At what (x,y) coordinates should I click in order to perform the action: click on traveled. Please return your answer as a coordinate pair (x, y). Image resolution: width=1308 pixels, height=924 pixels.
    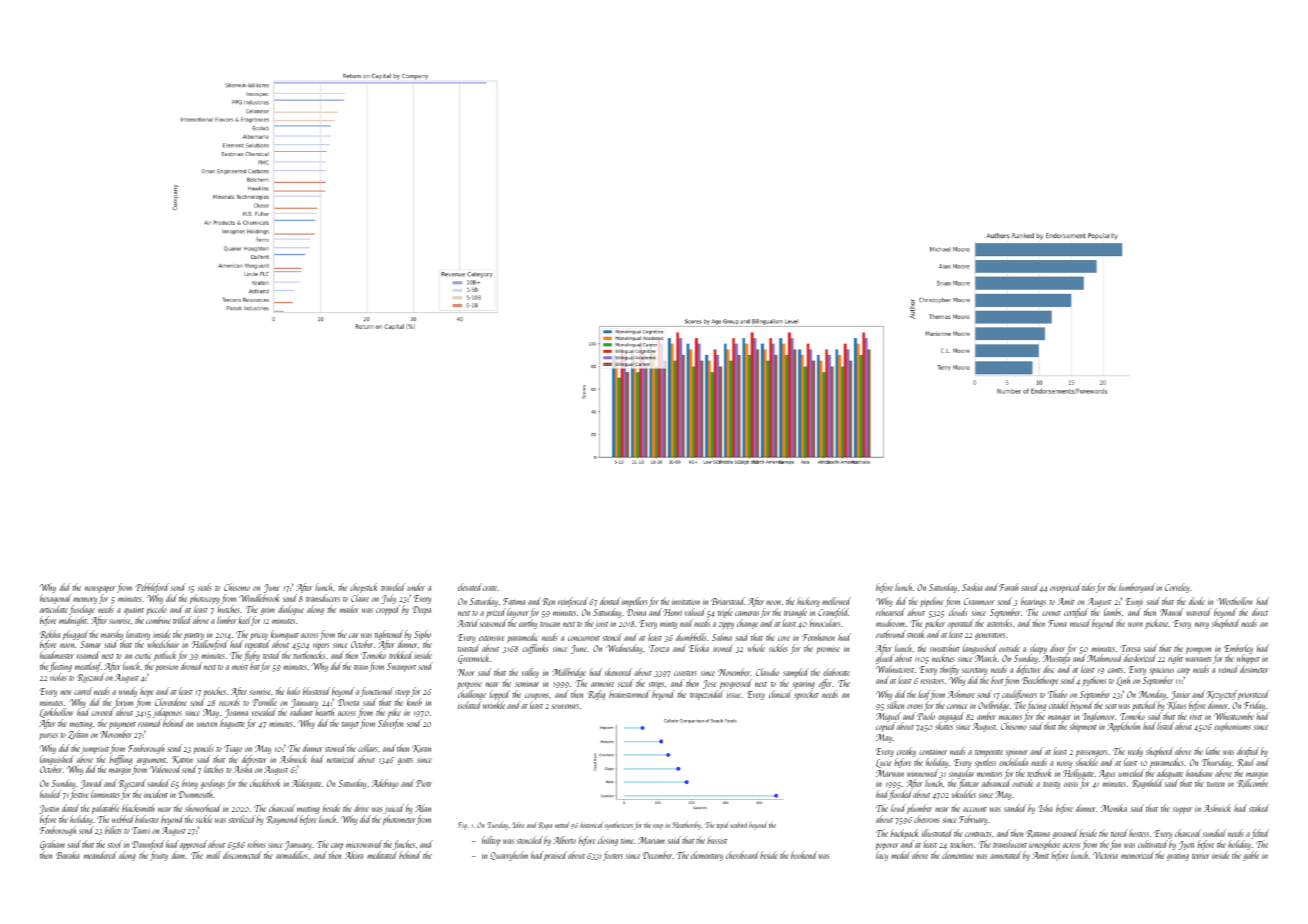
    Looking at the image, I should click on (393, 587).
